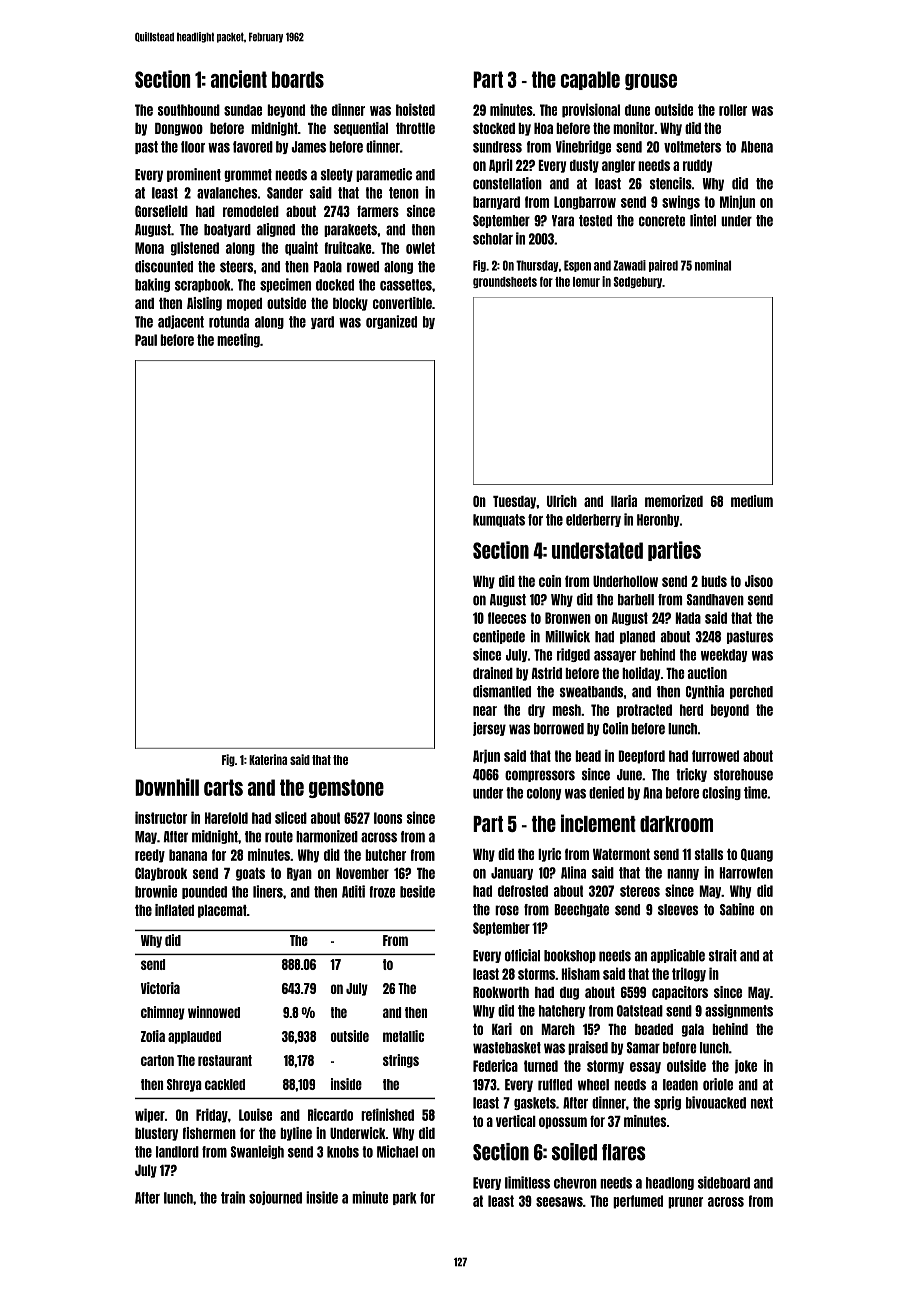  What do you see at coordinates (512, 873) in the document?
I see `January` at bounding box center [512, 873].
